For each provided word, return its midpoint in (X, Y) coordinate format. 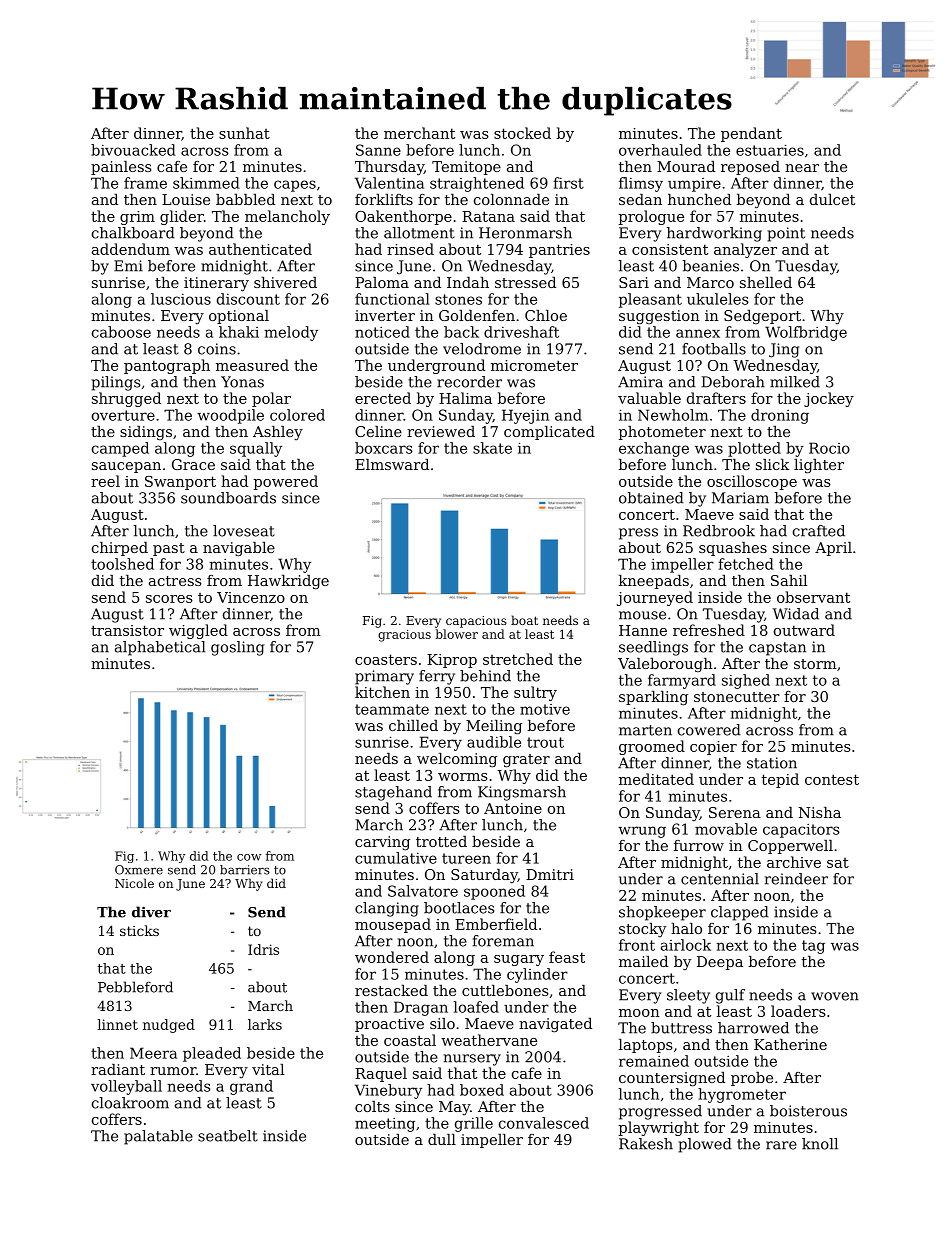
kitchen (382, 692)
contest (832, 779)
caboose (121, 332)
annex (698, 333)
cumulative (396, 858)
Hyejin (525, 416)
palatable (158, 1137)
